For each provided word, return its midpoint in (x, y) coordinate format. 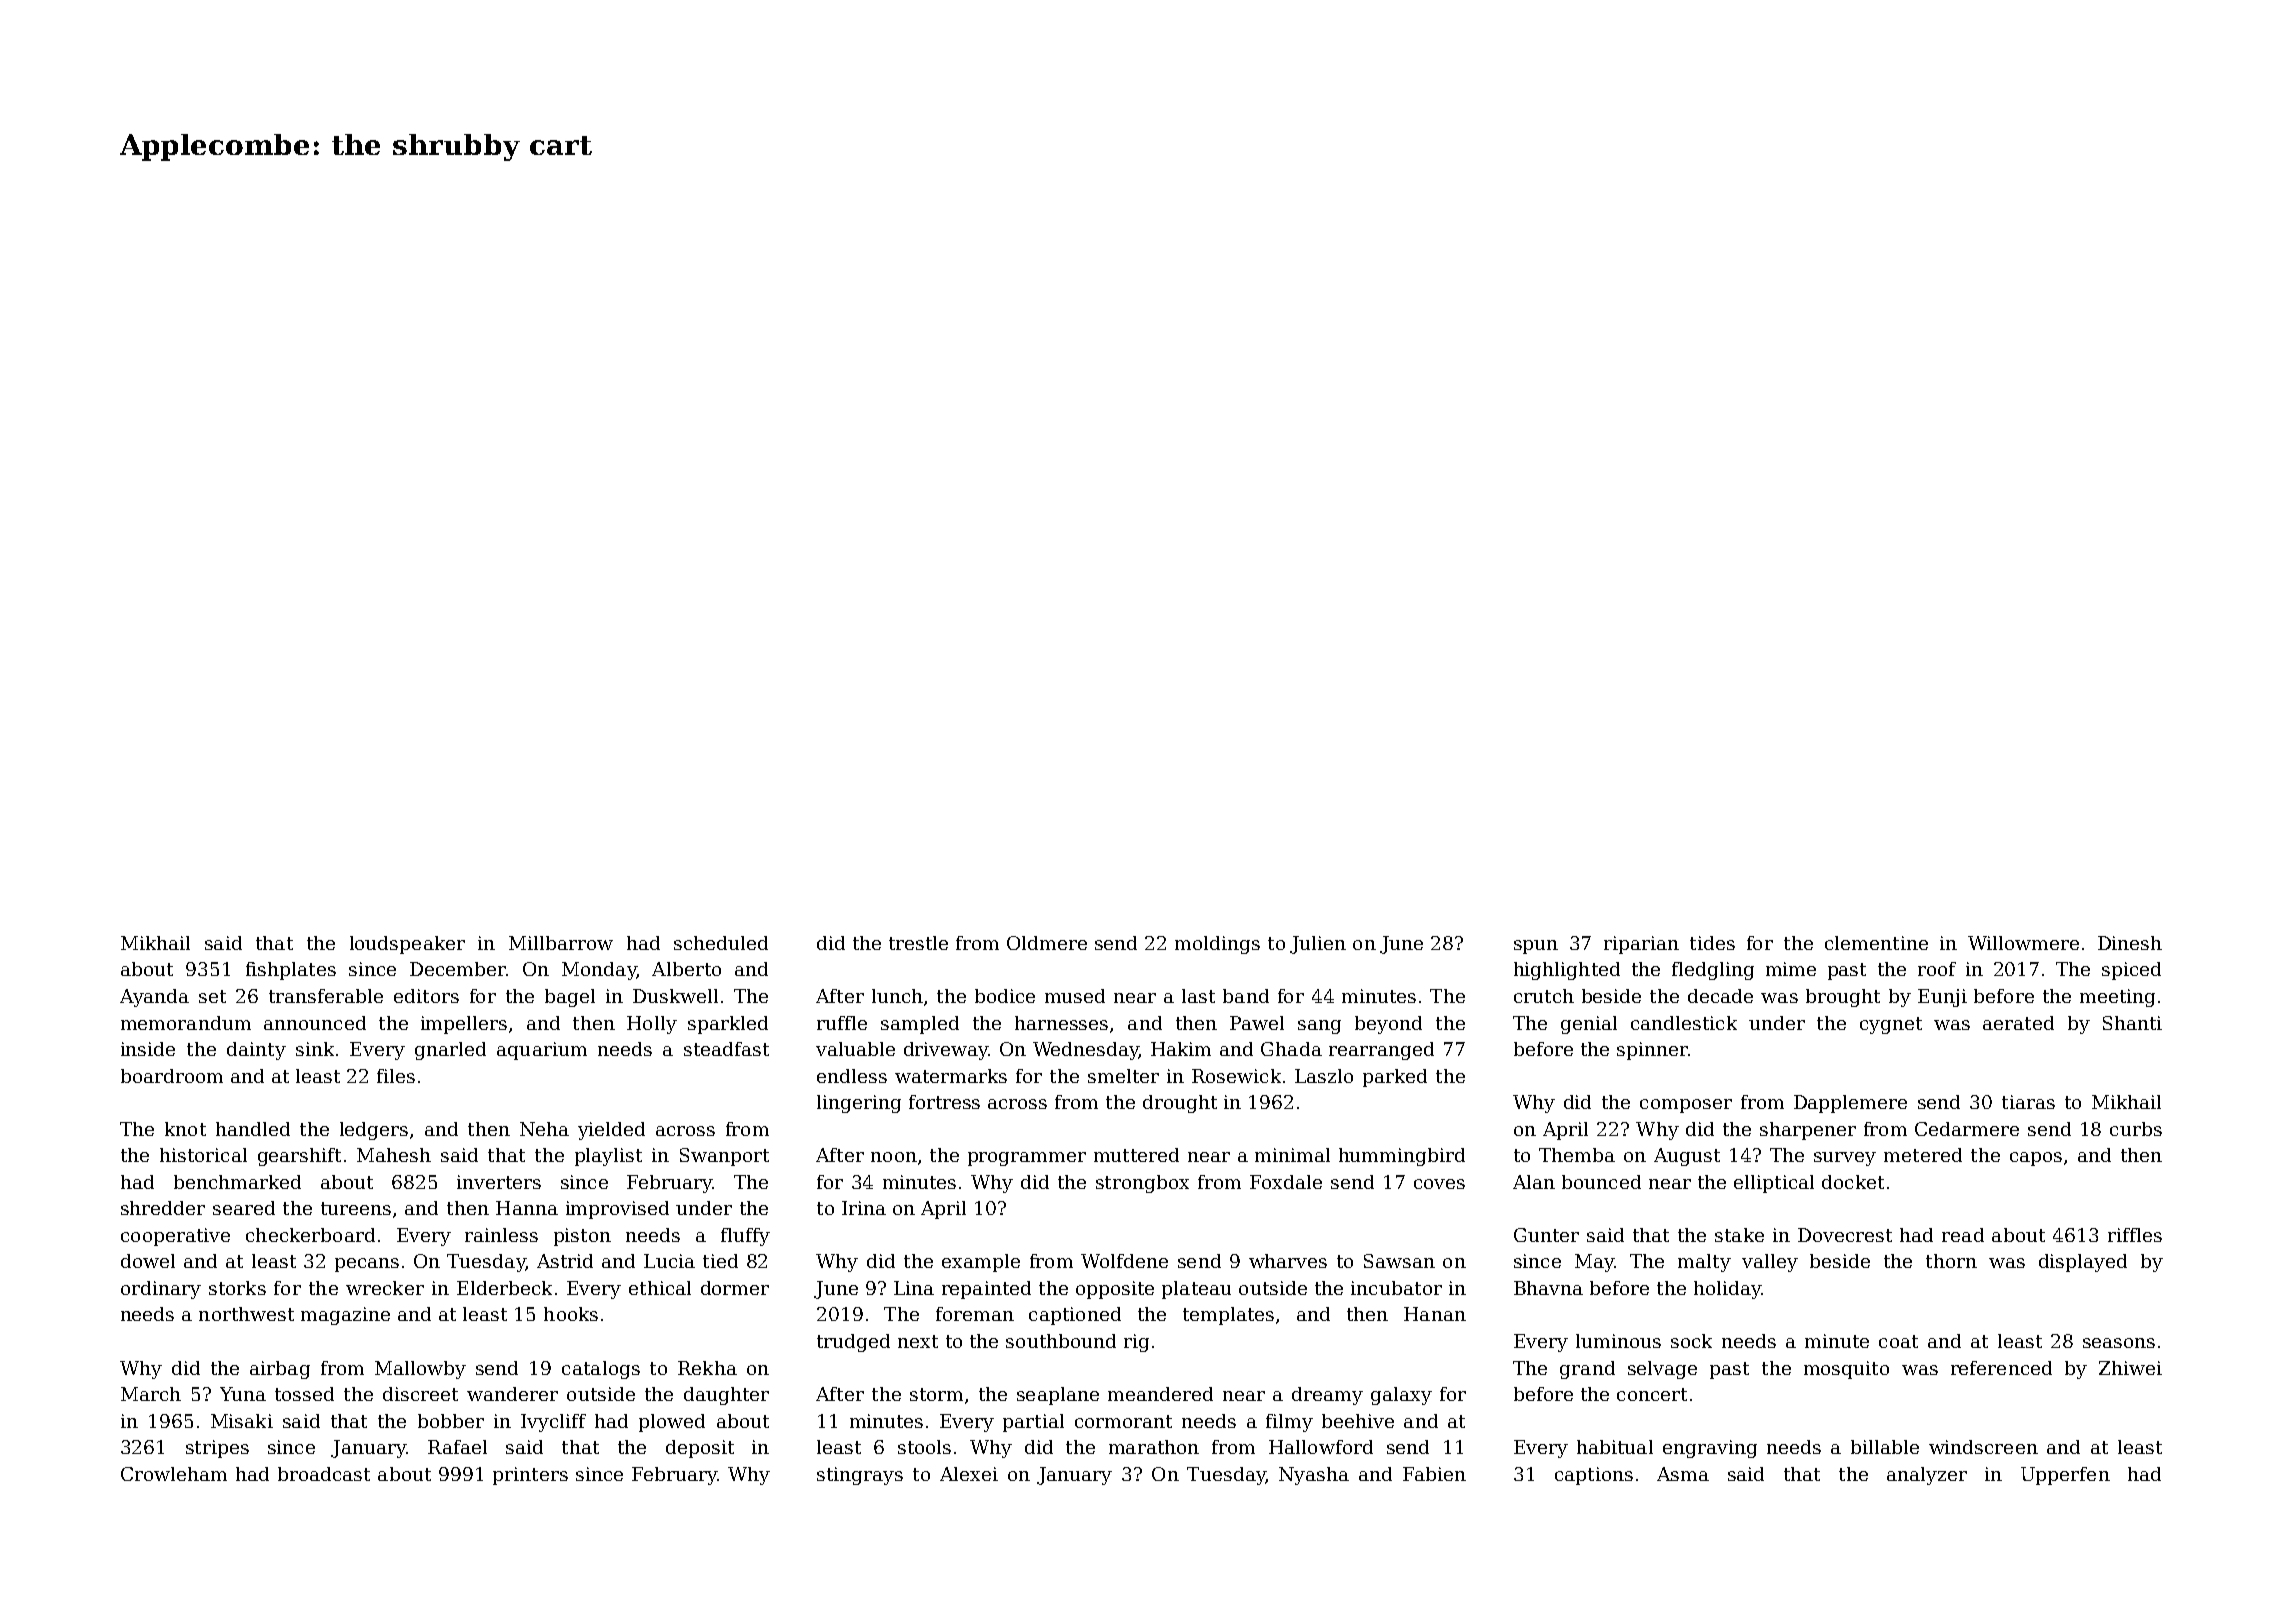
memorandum (186, 1023)
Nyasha (1314, 1476)
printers (530, 1476)
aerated (2018, 1023)
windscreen (1983, 1447)
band (1246, 996)
